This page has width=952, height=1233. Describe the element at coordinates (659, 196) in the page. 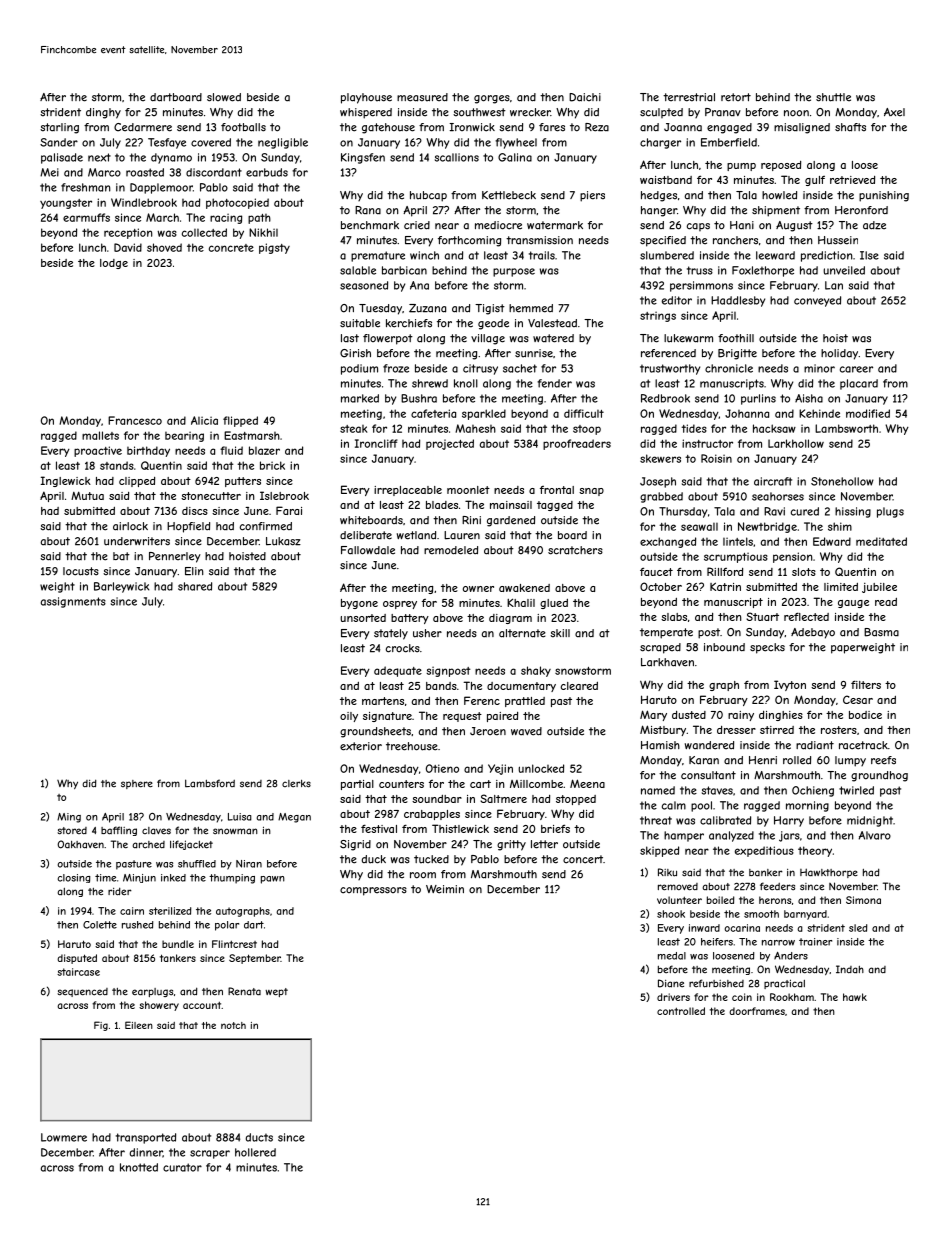

I see `hedges` at that location.
